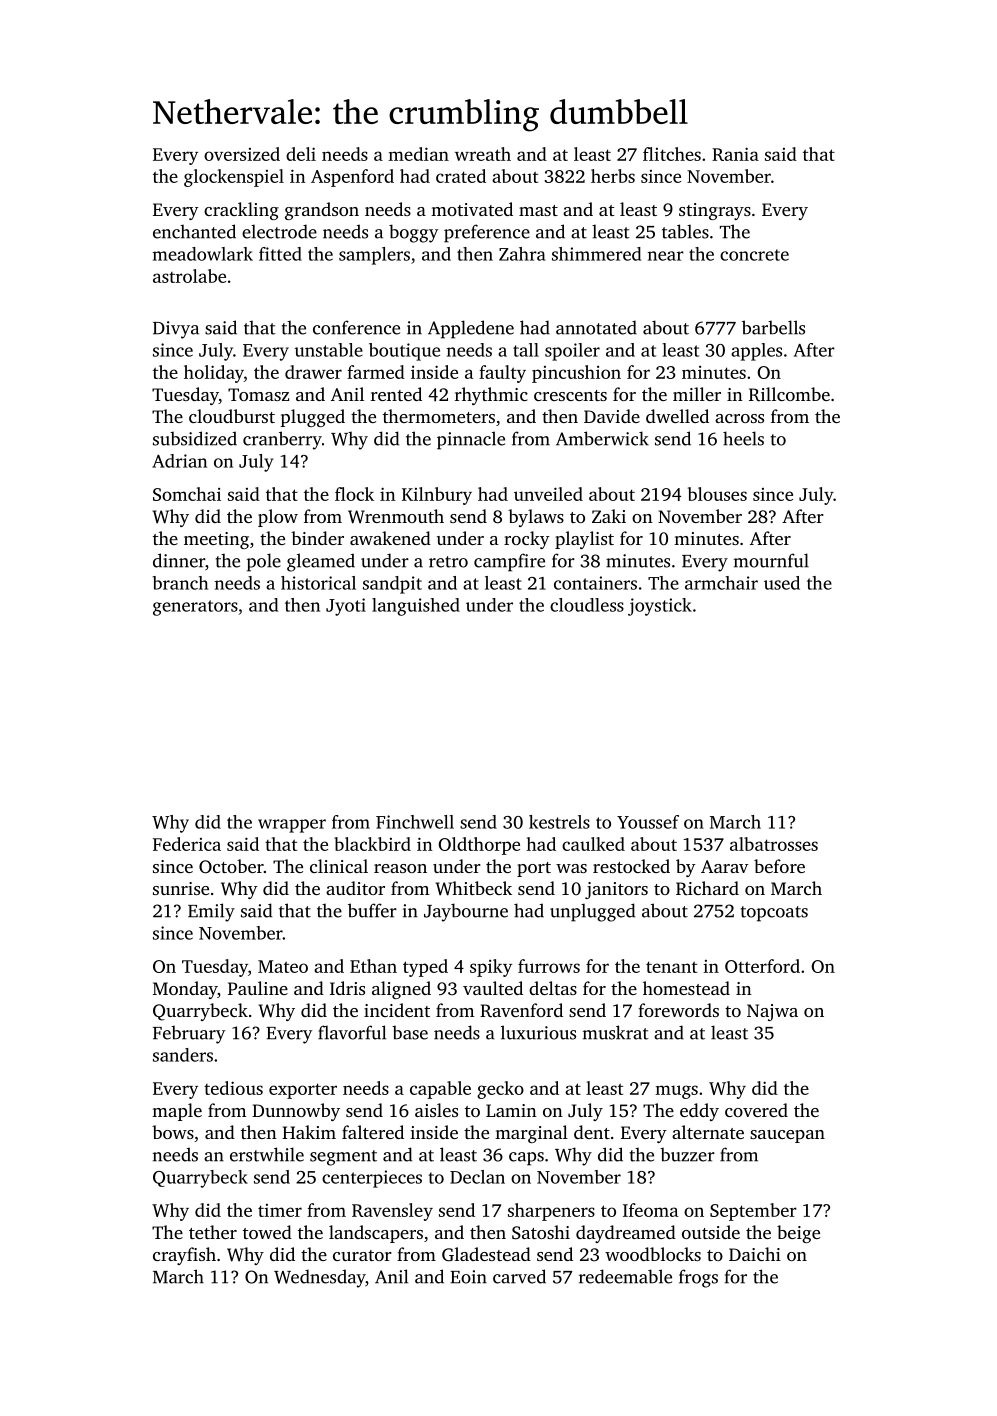 The image size is (997, 1416). What do you see at coordinates (782, 583) in the image?
I see `used` at bounding box center [782, 583].
